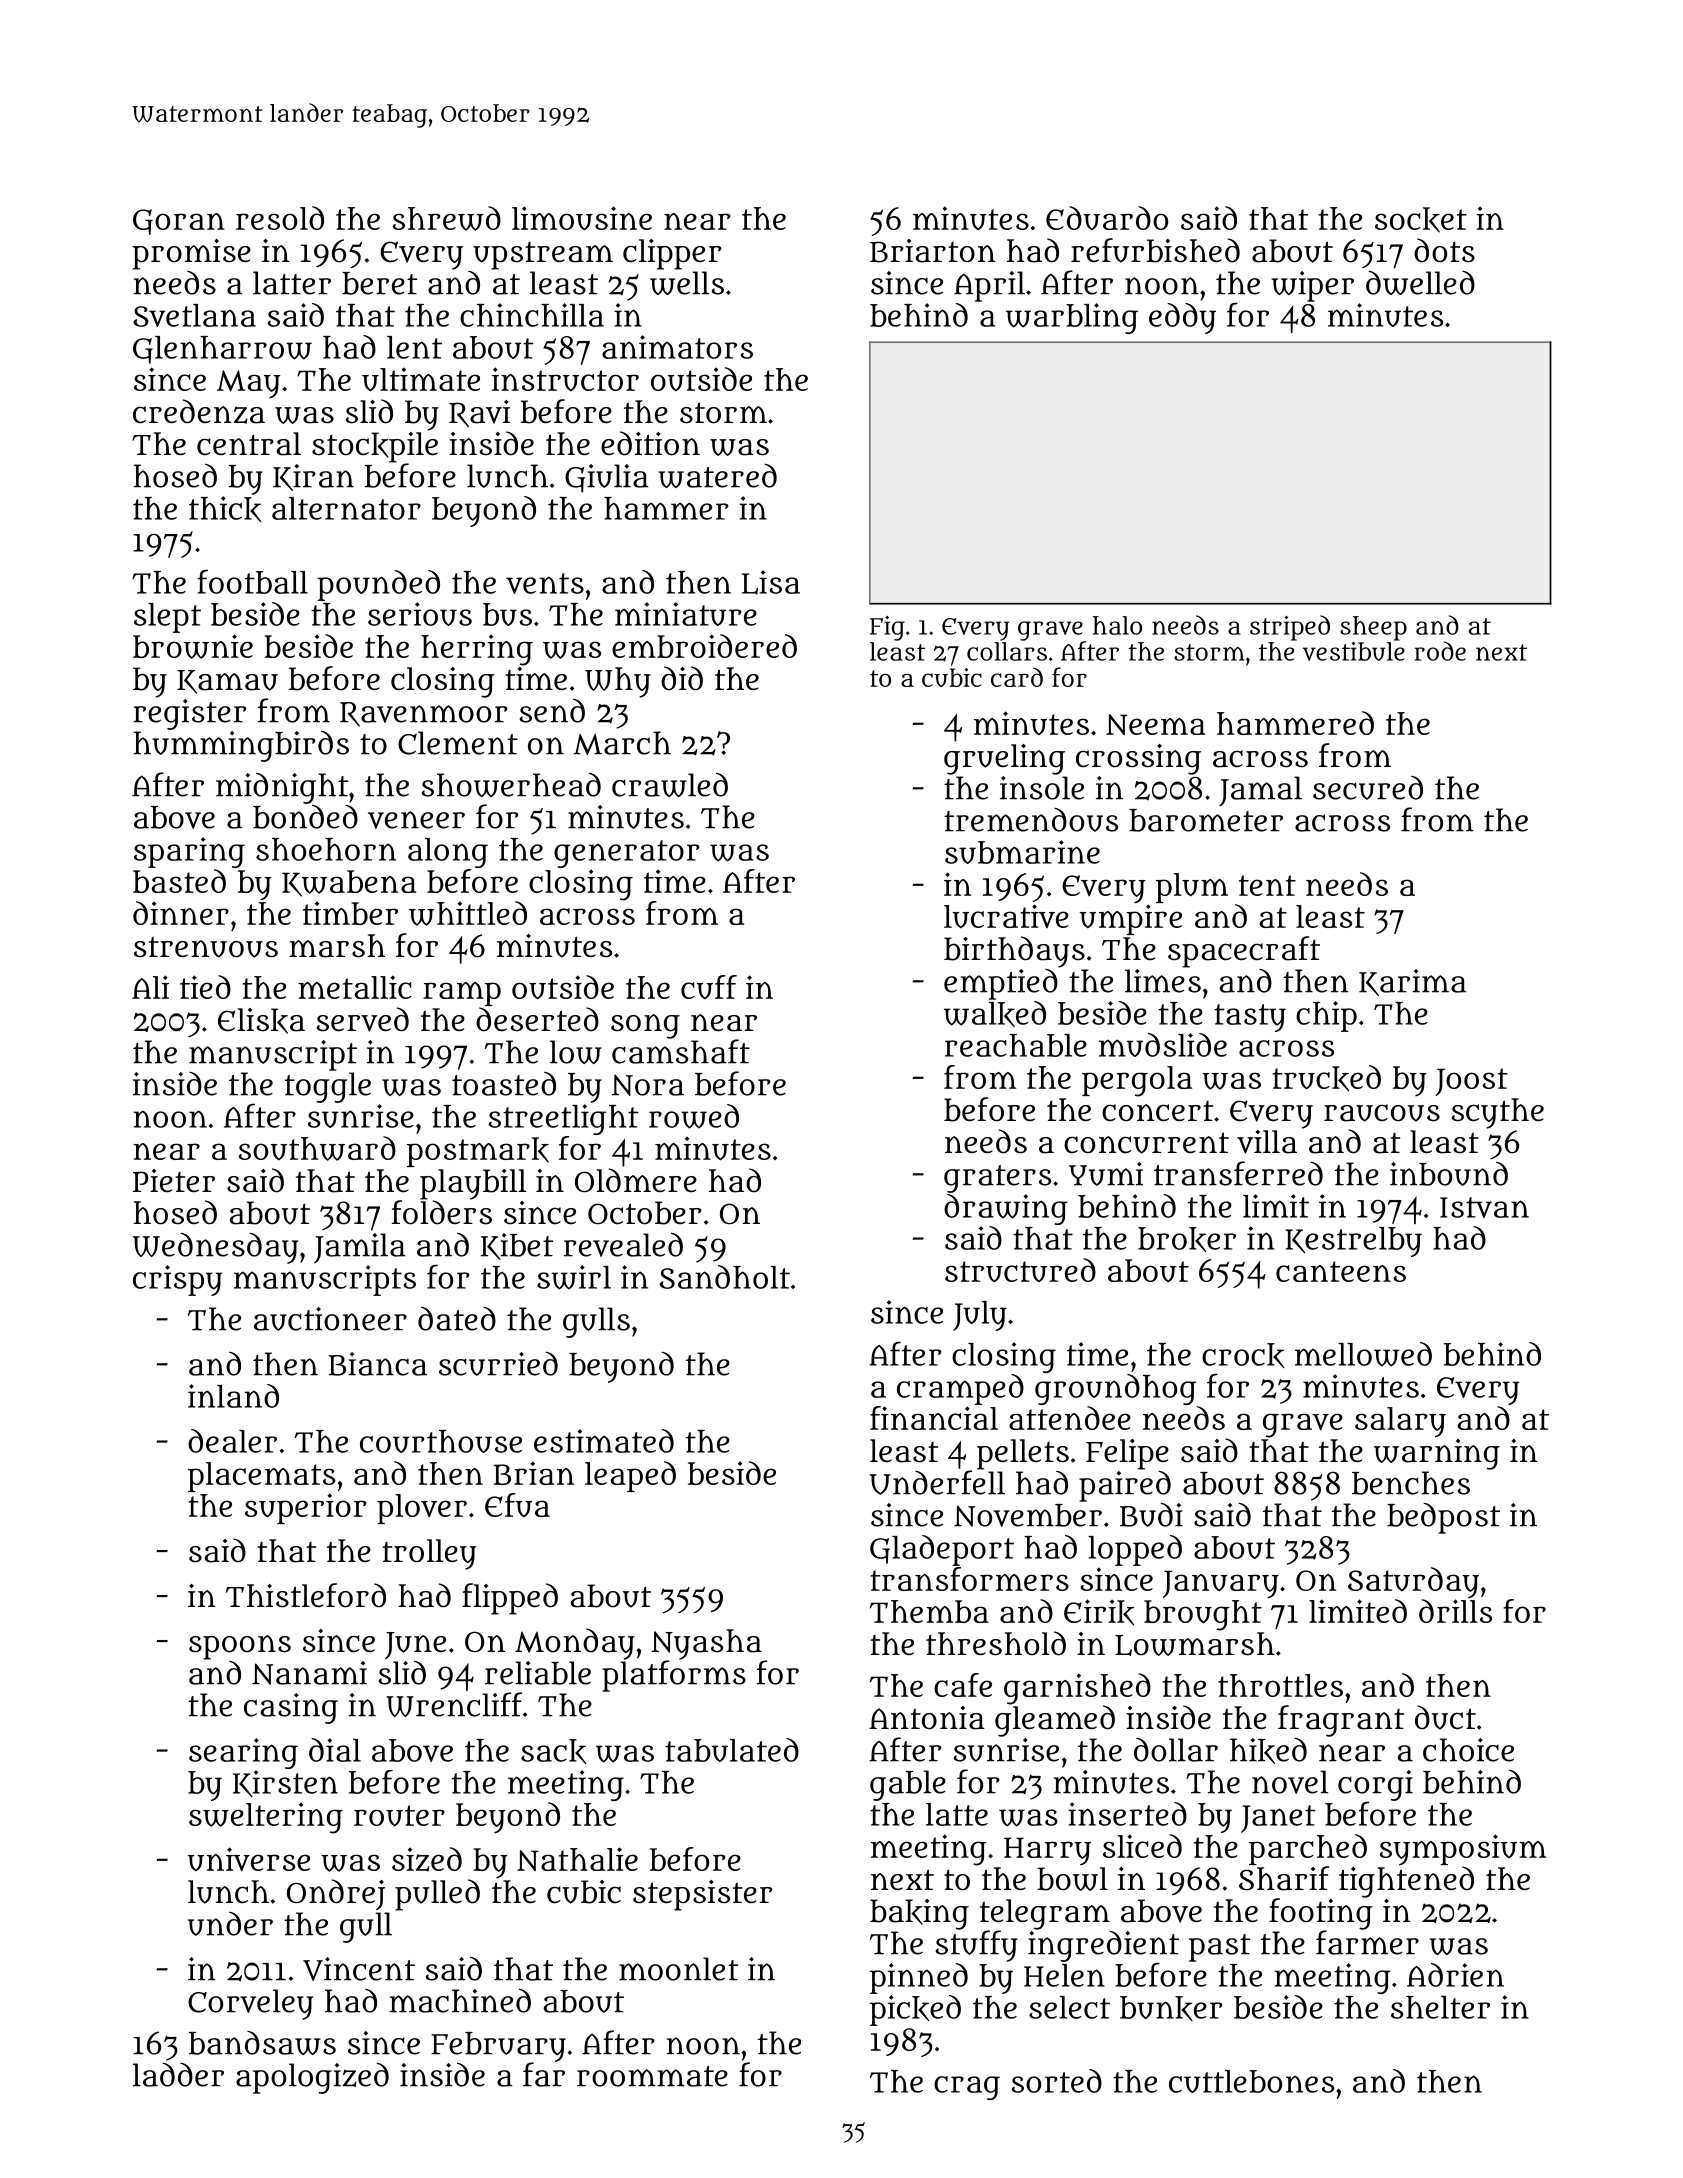  What do you see at coordinates (582, 218) in the screenshot?
I see `limousine` at bounding box center [582, 218].
